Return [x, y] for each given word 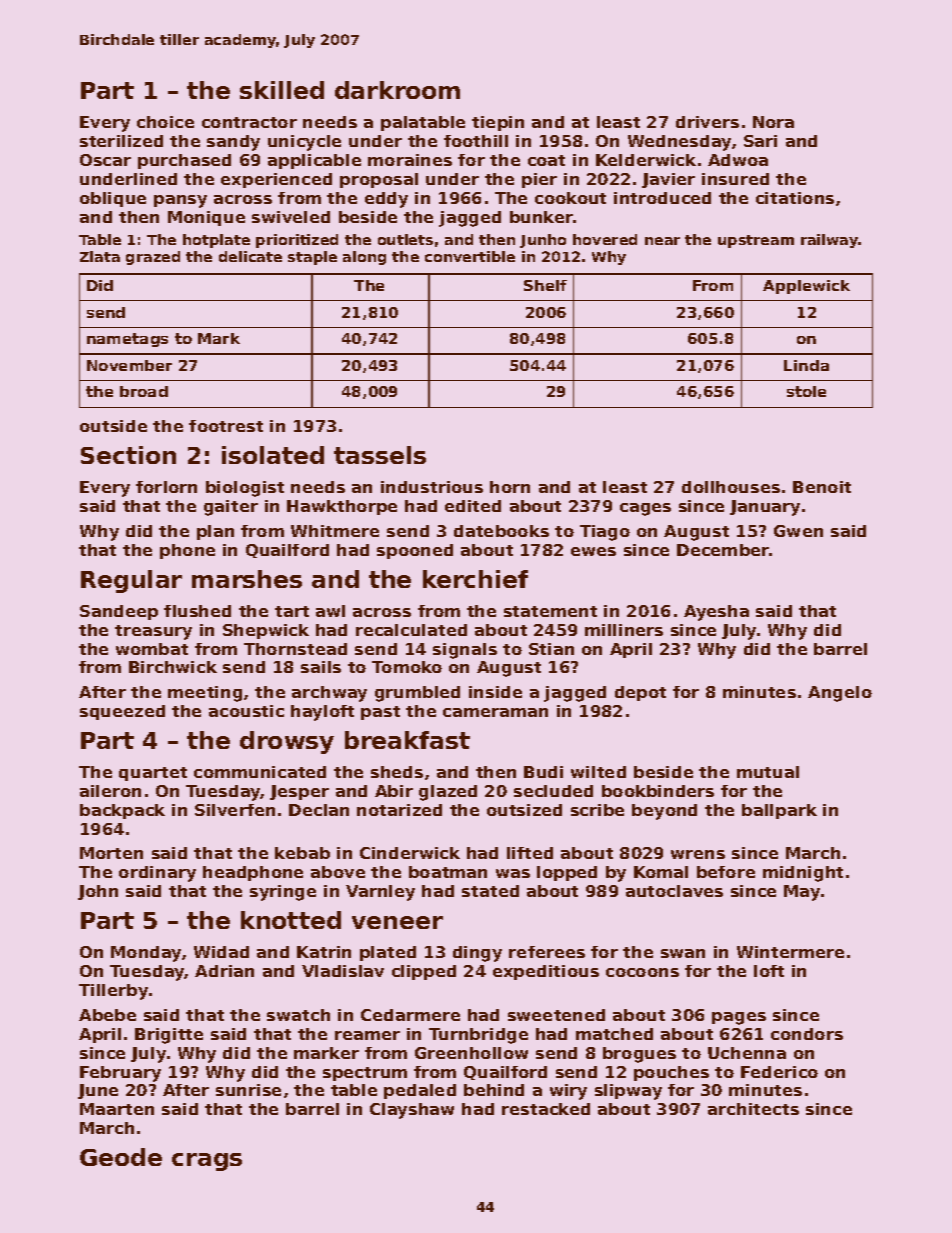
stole [806, 391]
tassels [380, 455]
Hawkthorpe [342, 507]
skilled [282, 90]
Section [128, 455]
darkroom [397, 90]
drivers [707, 122]
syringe [283, 893]
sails [321, 667]
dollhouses [731, 487]
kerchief [475, 579]
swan [683, 953]
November [129, 365]
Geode [121, 1157]
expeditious [546, 972]
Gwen [798, 531]
